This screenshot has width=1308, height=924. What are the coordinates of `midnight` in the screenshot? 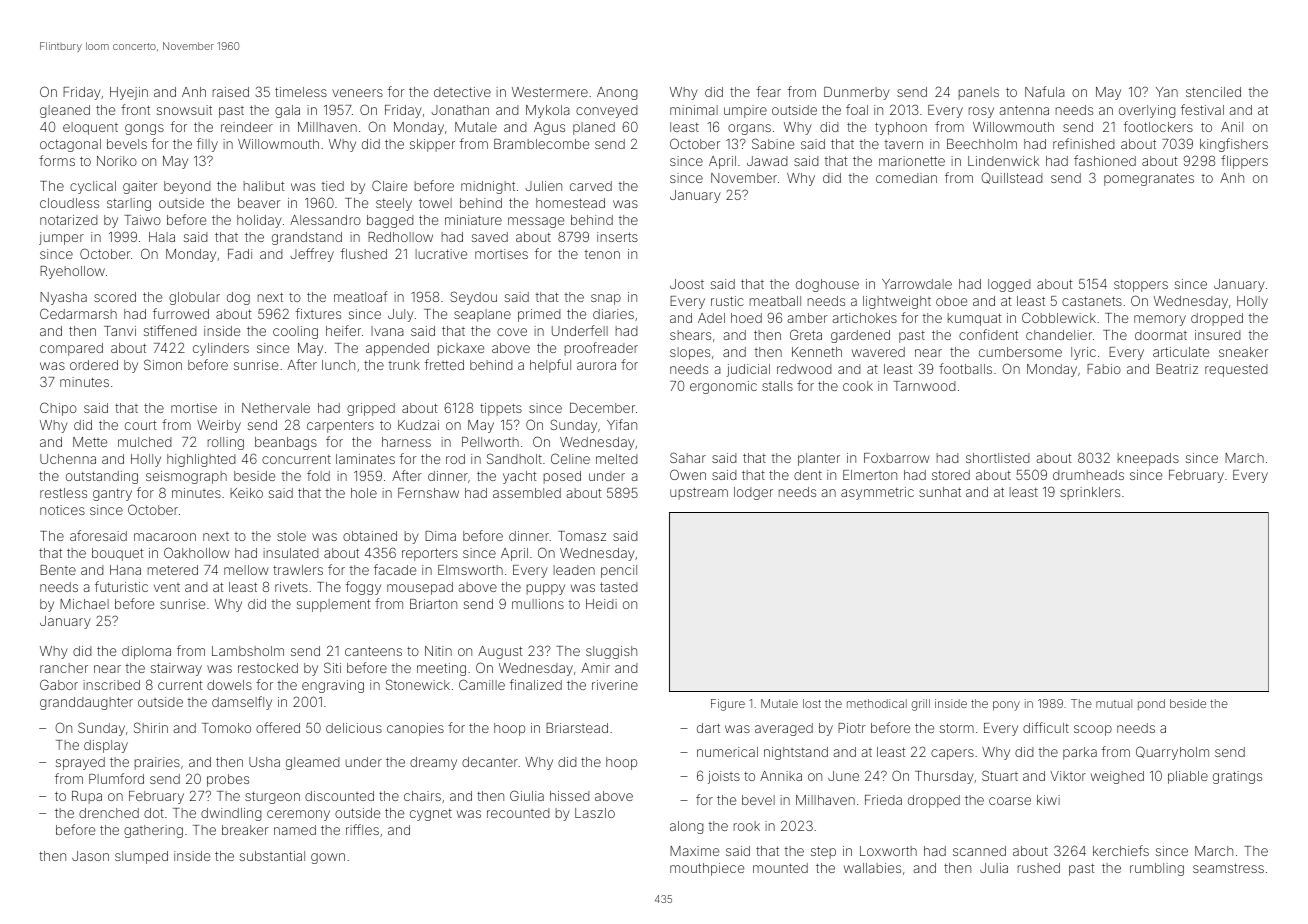 It's located at (488, 187).
